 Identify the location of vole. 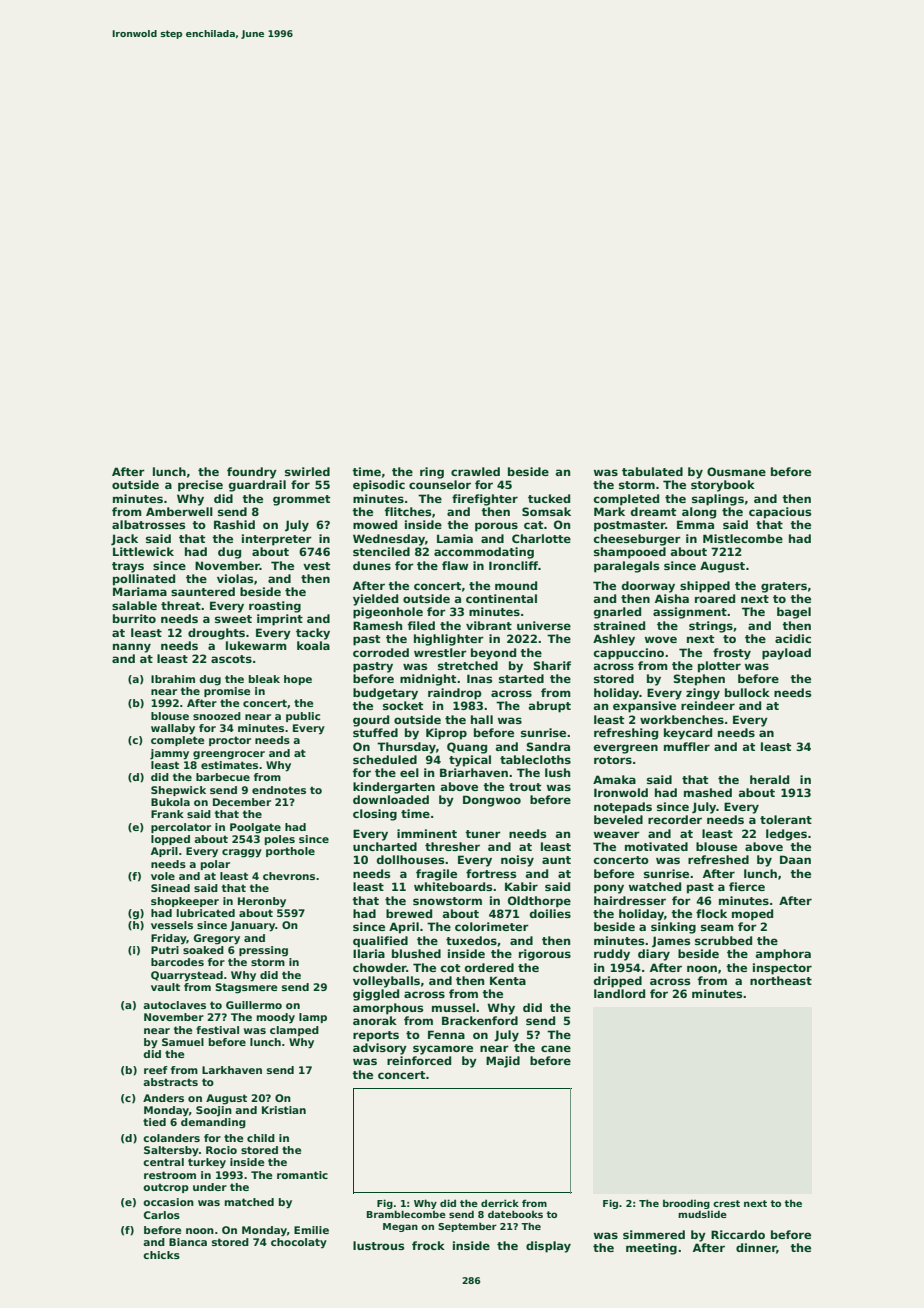
(163, 876).
